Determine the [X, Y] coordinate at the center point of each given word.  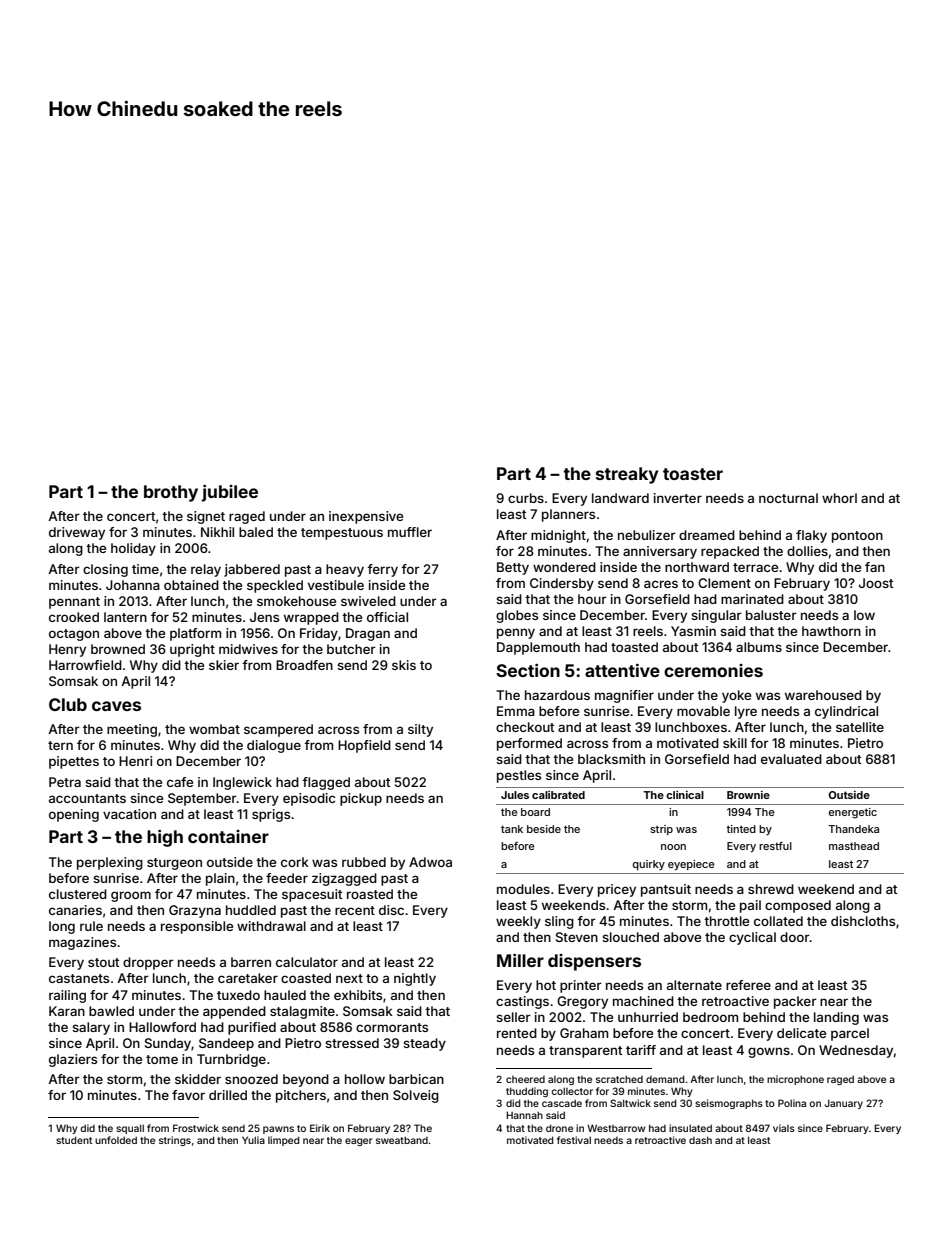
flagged [326, 783]
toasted [634, 647]
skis [404, 665]
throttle [726, 921]
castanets [79, 978]
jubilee [230, 493]
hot [546, 985]
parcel [850, 1034]
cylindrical [846, 712]
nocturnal [788, 498]
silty [420, 730]
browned [118, 649]
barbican [416, 1079]
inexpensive [366, 517]
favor [188, 1095]
